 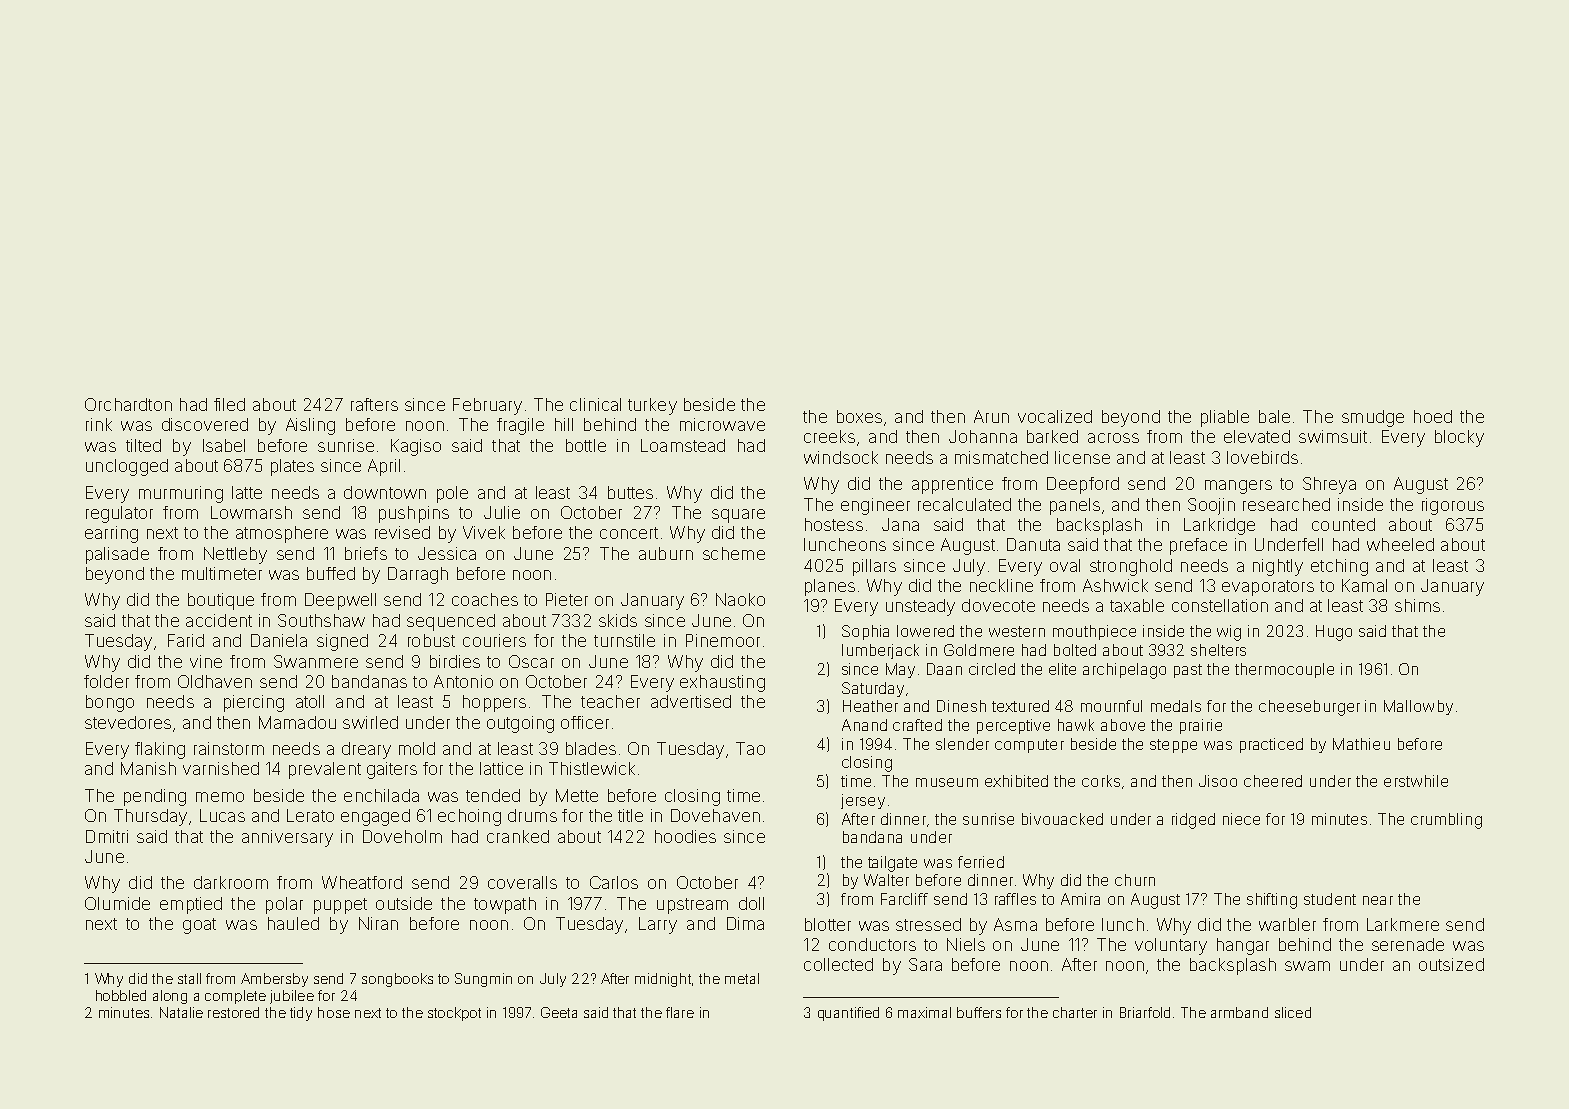 What do you see at coordinates (750, 748) in the image?
I see `Tao` at bounding box center [750, 748].
